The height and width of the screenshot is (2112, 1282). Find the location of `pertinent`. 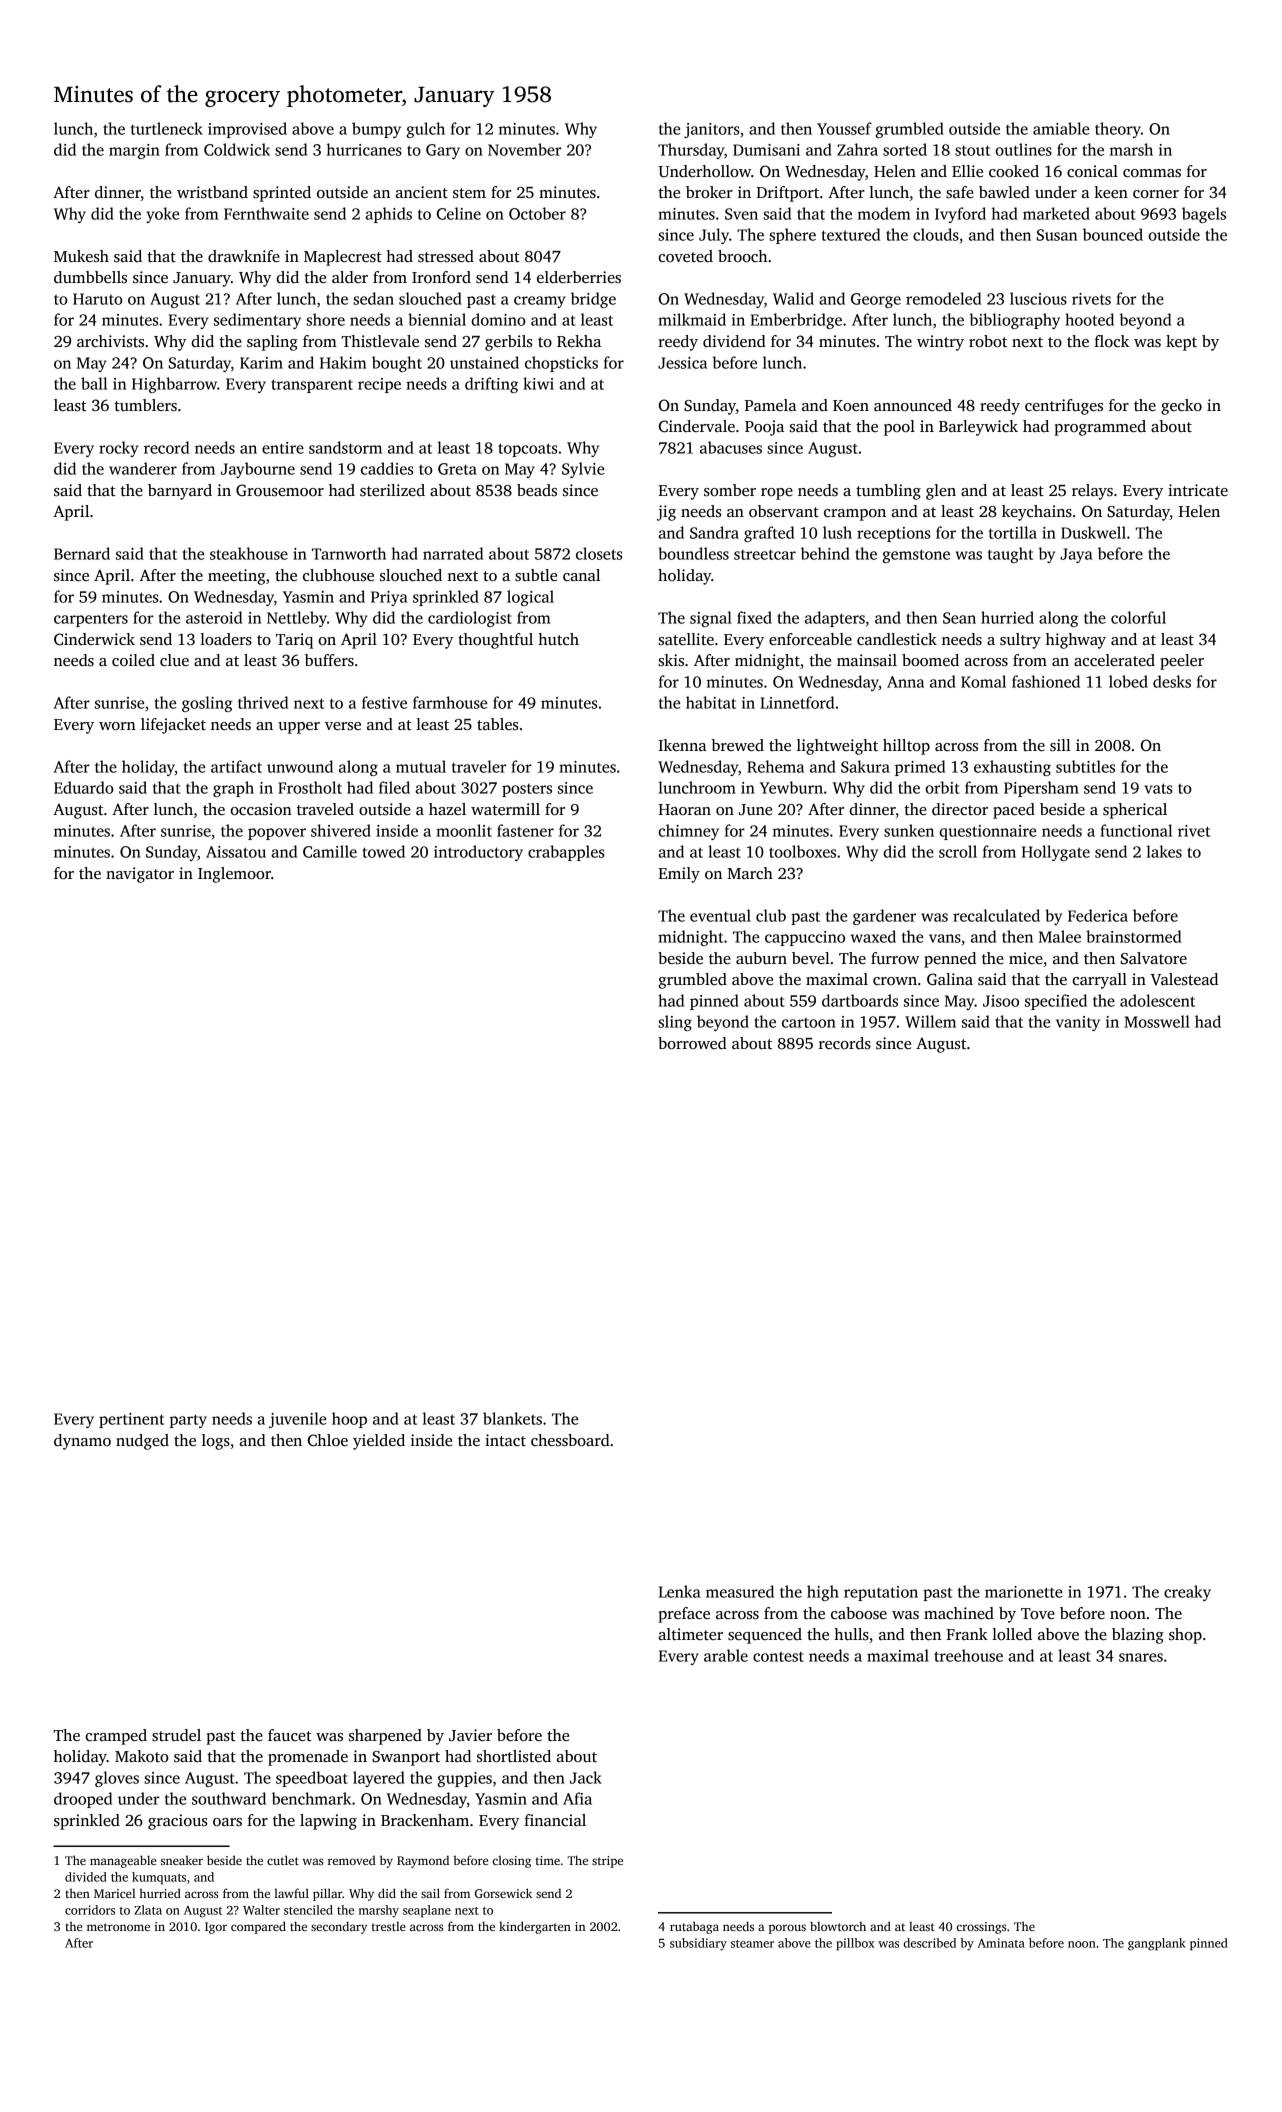

pertinent is located at coordinates (131, 1420).
